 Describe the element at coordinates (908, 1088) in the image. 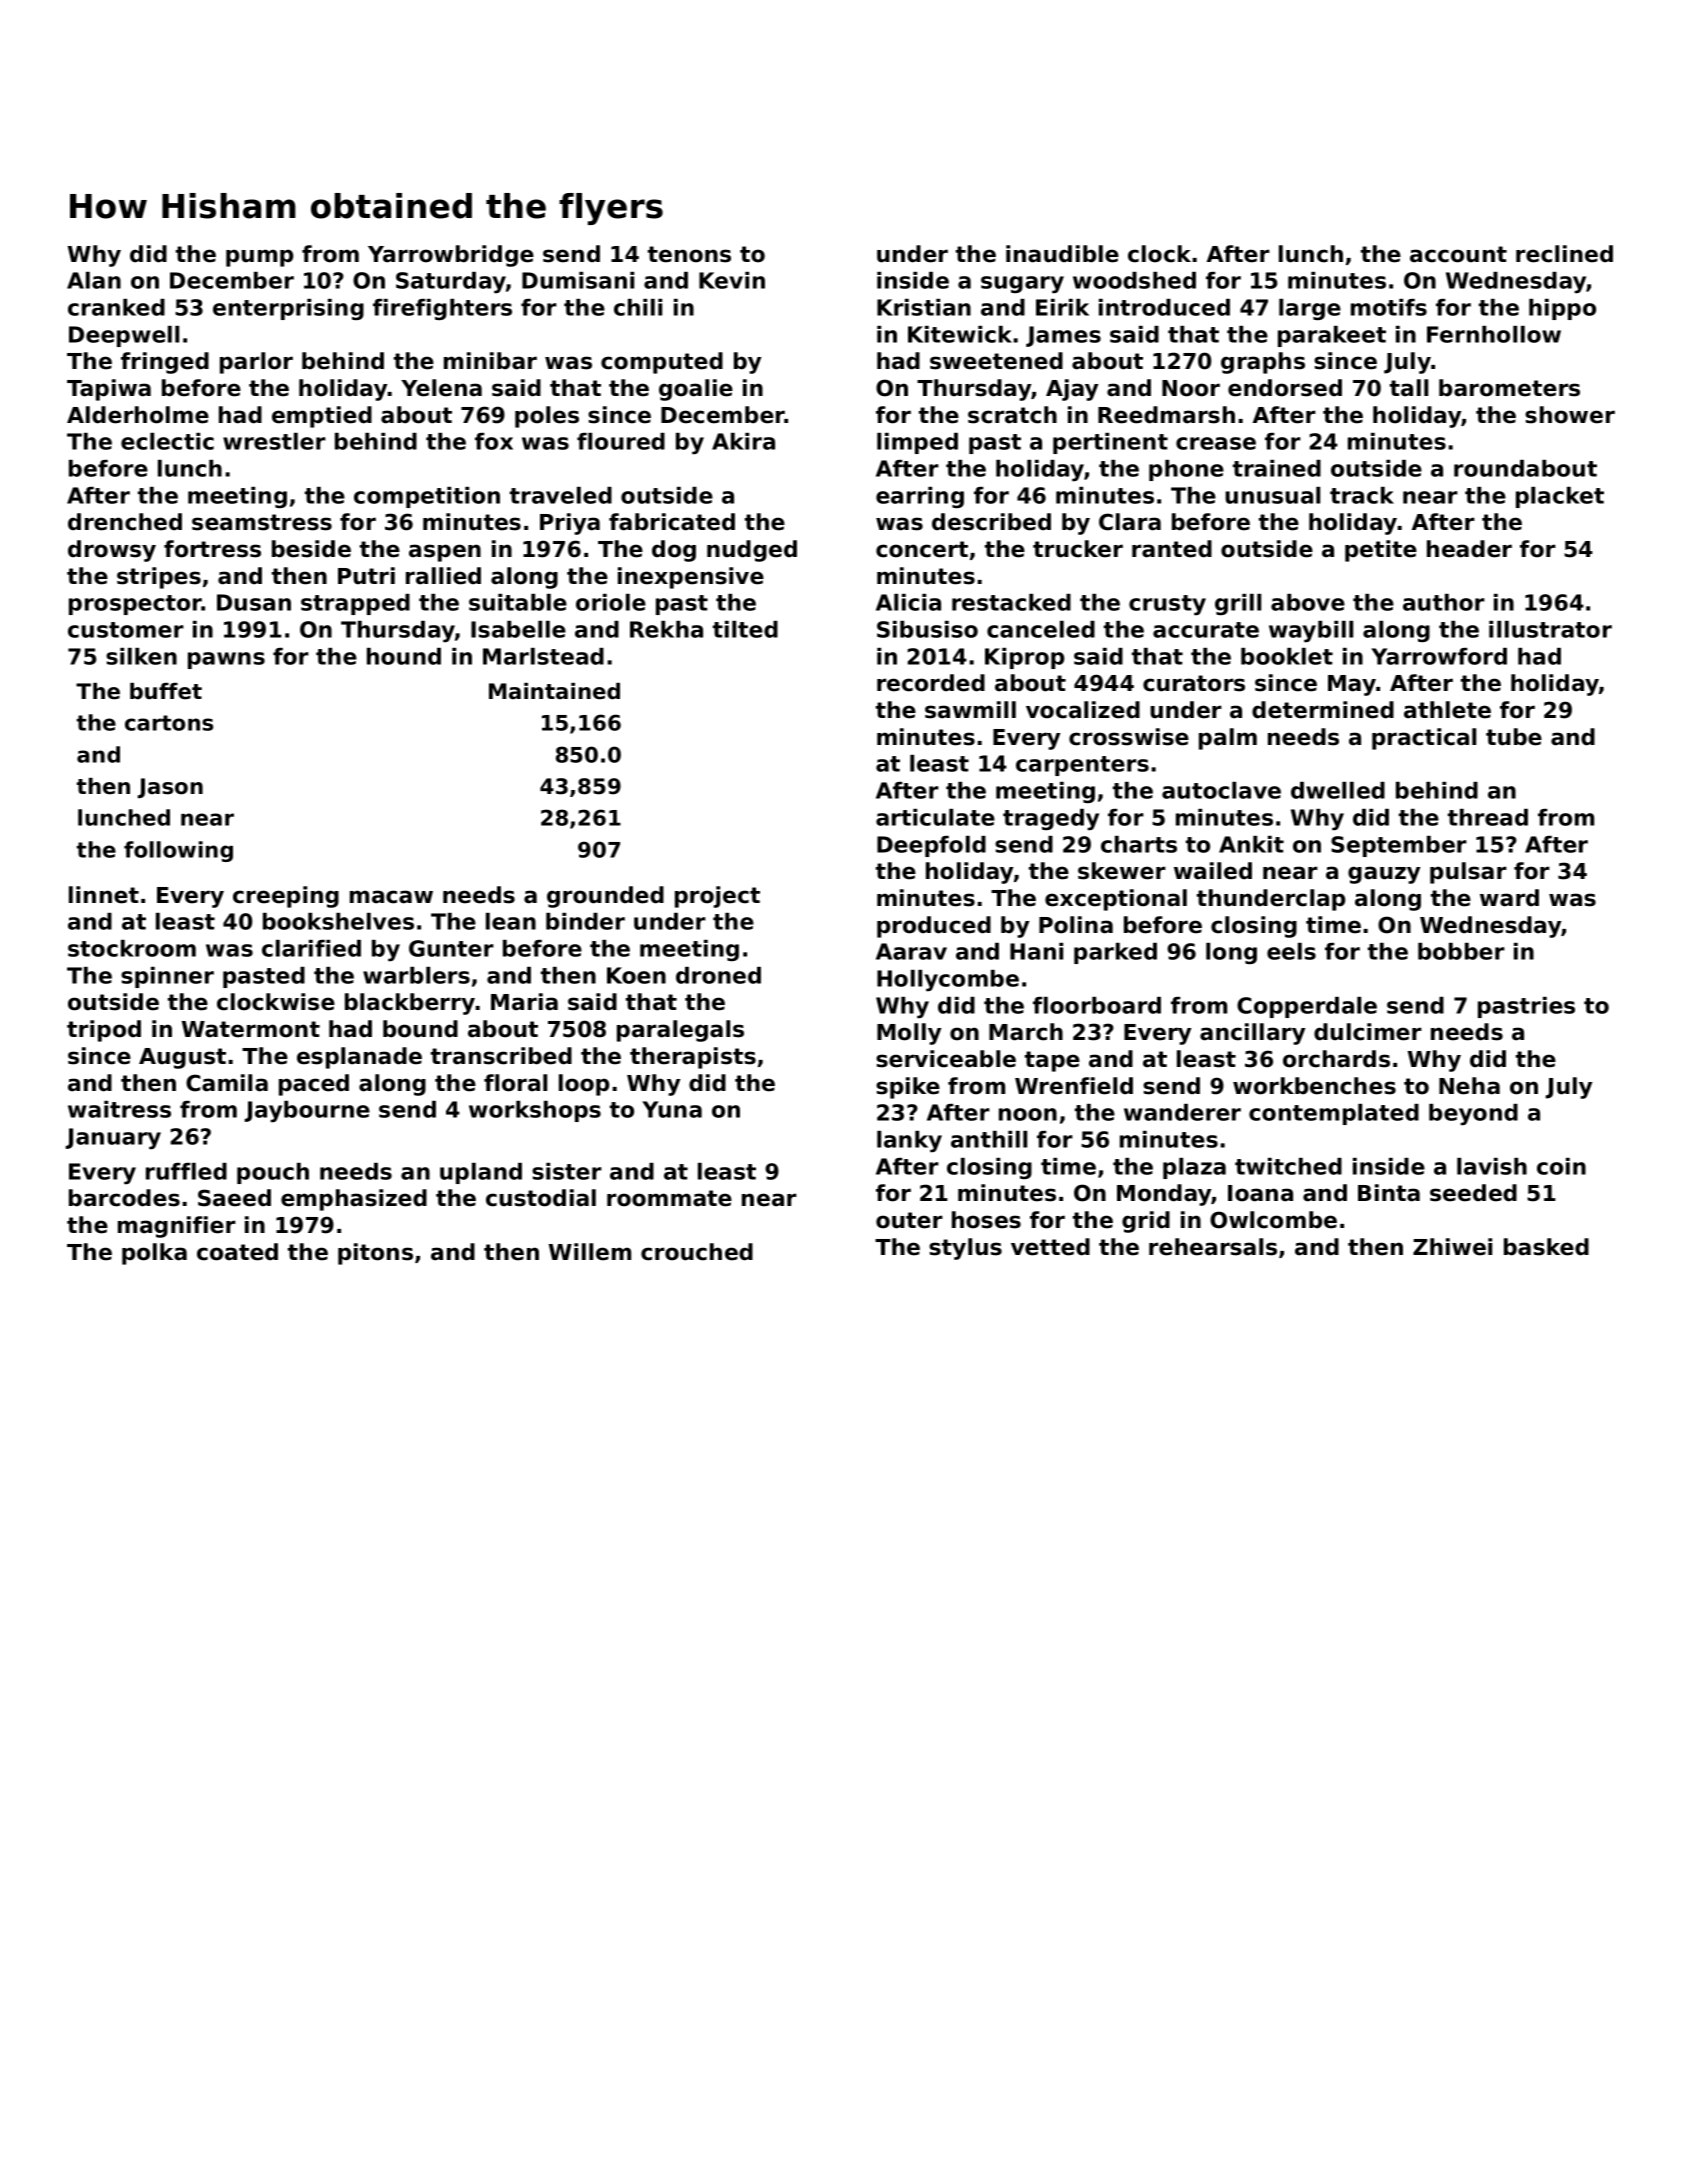

I see `spike` at that location.
